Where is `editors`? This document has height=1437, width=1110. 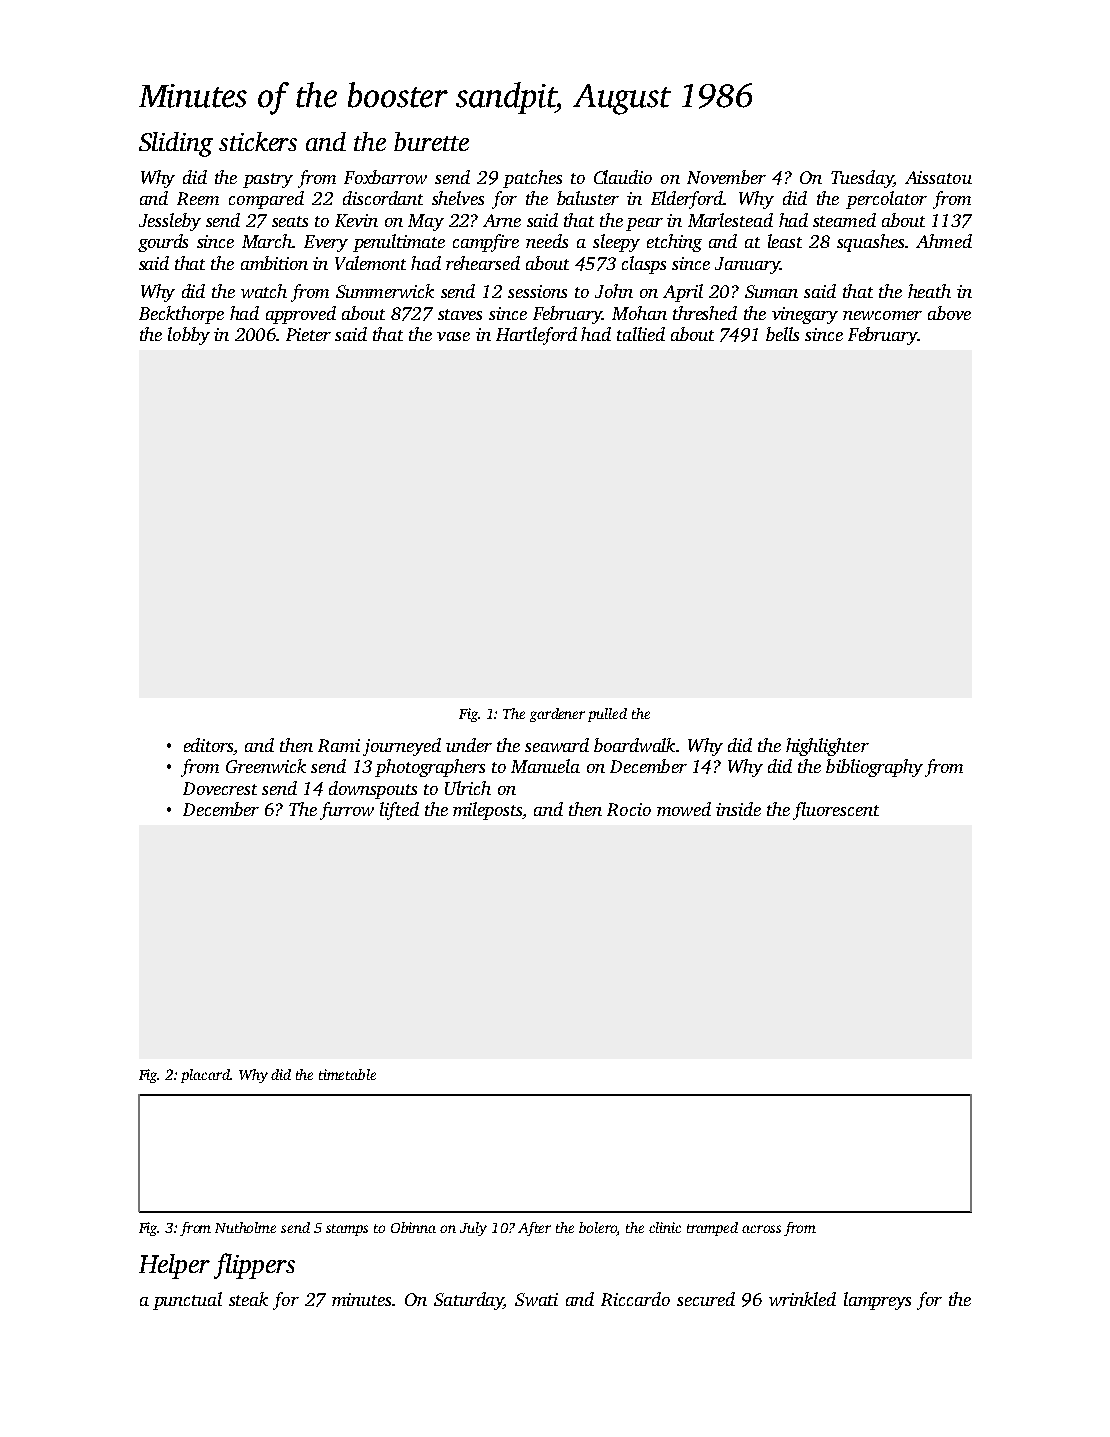
editors is located at coordinates (208, 745).
